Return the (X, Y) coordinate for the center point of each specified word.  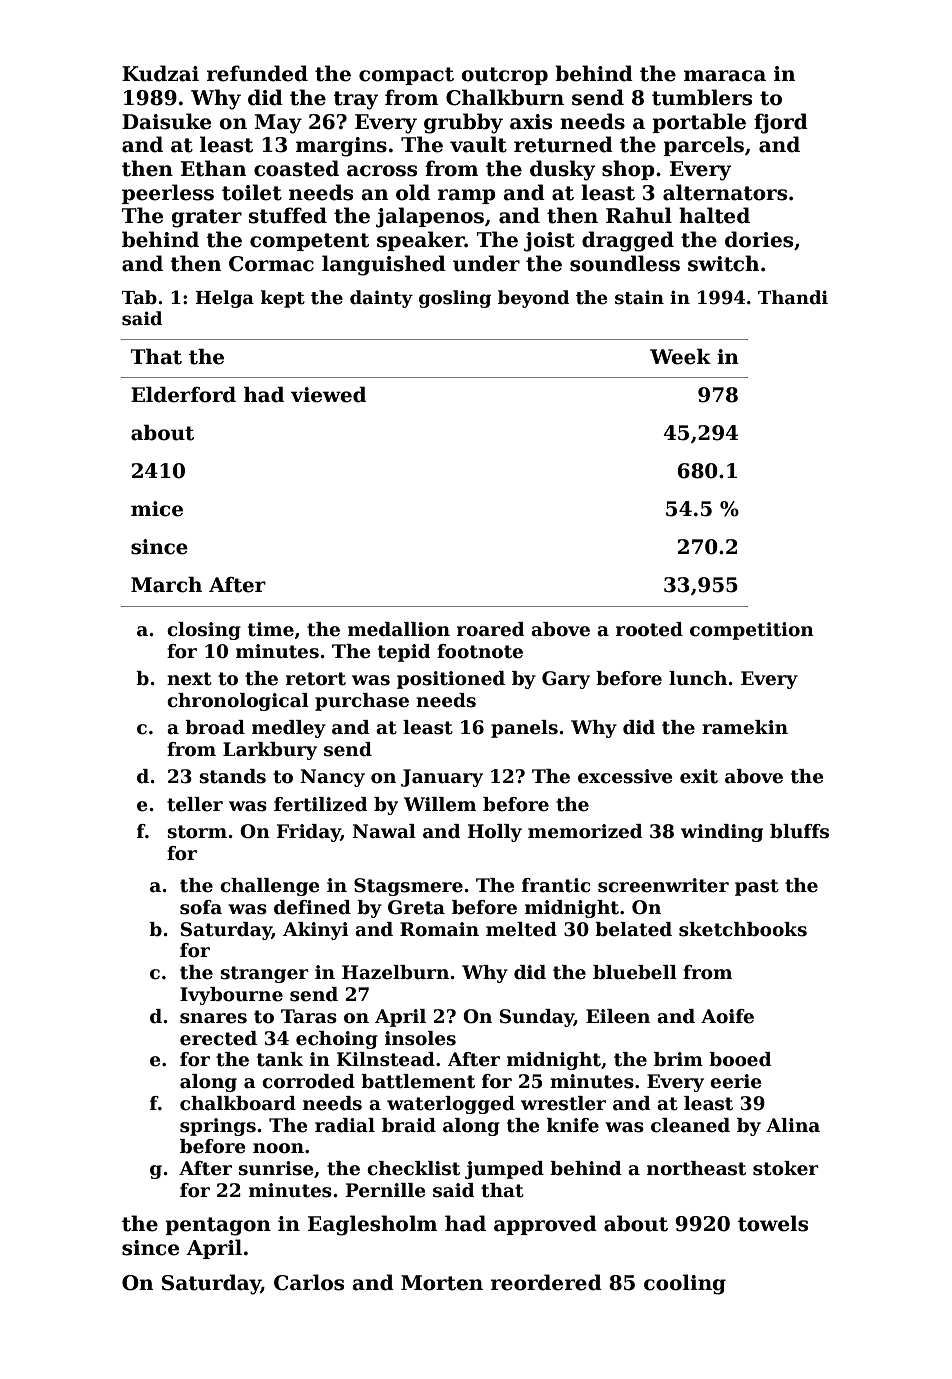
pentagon (218, 1226)
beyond (533, 299)
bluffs (799, 831)
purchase (362, 702)
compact (406, 76)
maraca (725, 76)
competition (752, 631)
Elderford (183, 395)
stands (232, 776)
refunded (257, 73)
